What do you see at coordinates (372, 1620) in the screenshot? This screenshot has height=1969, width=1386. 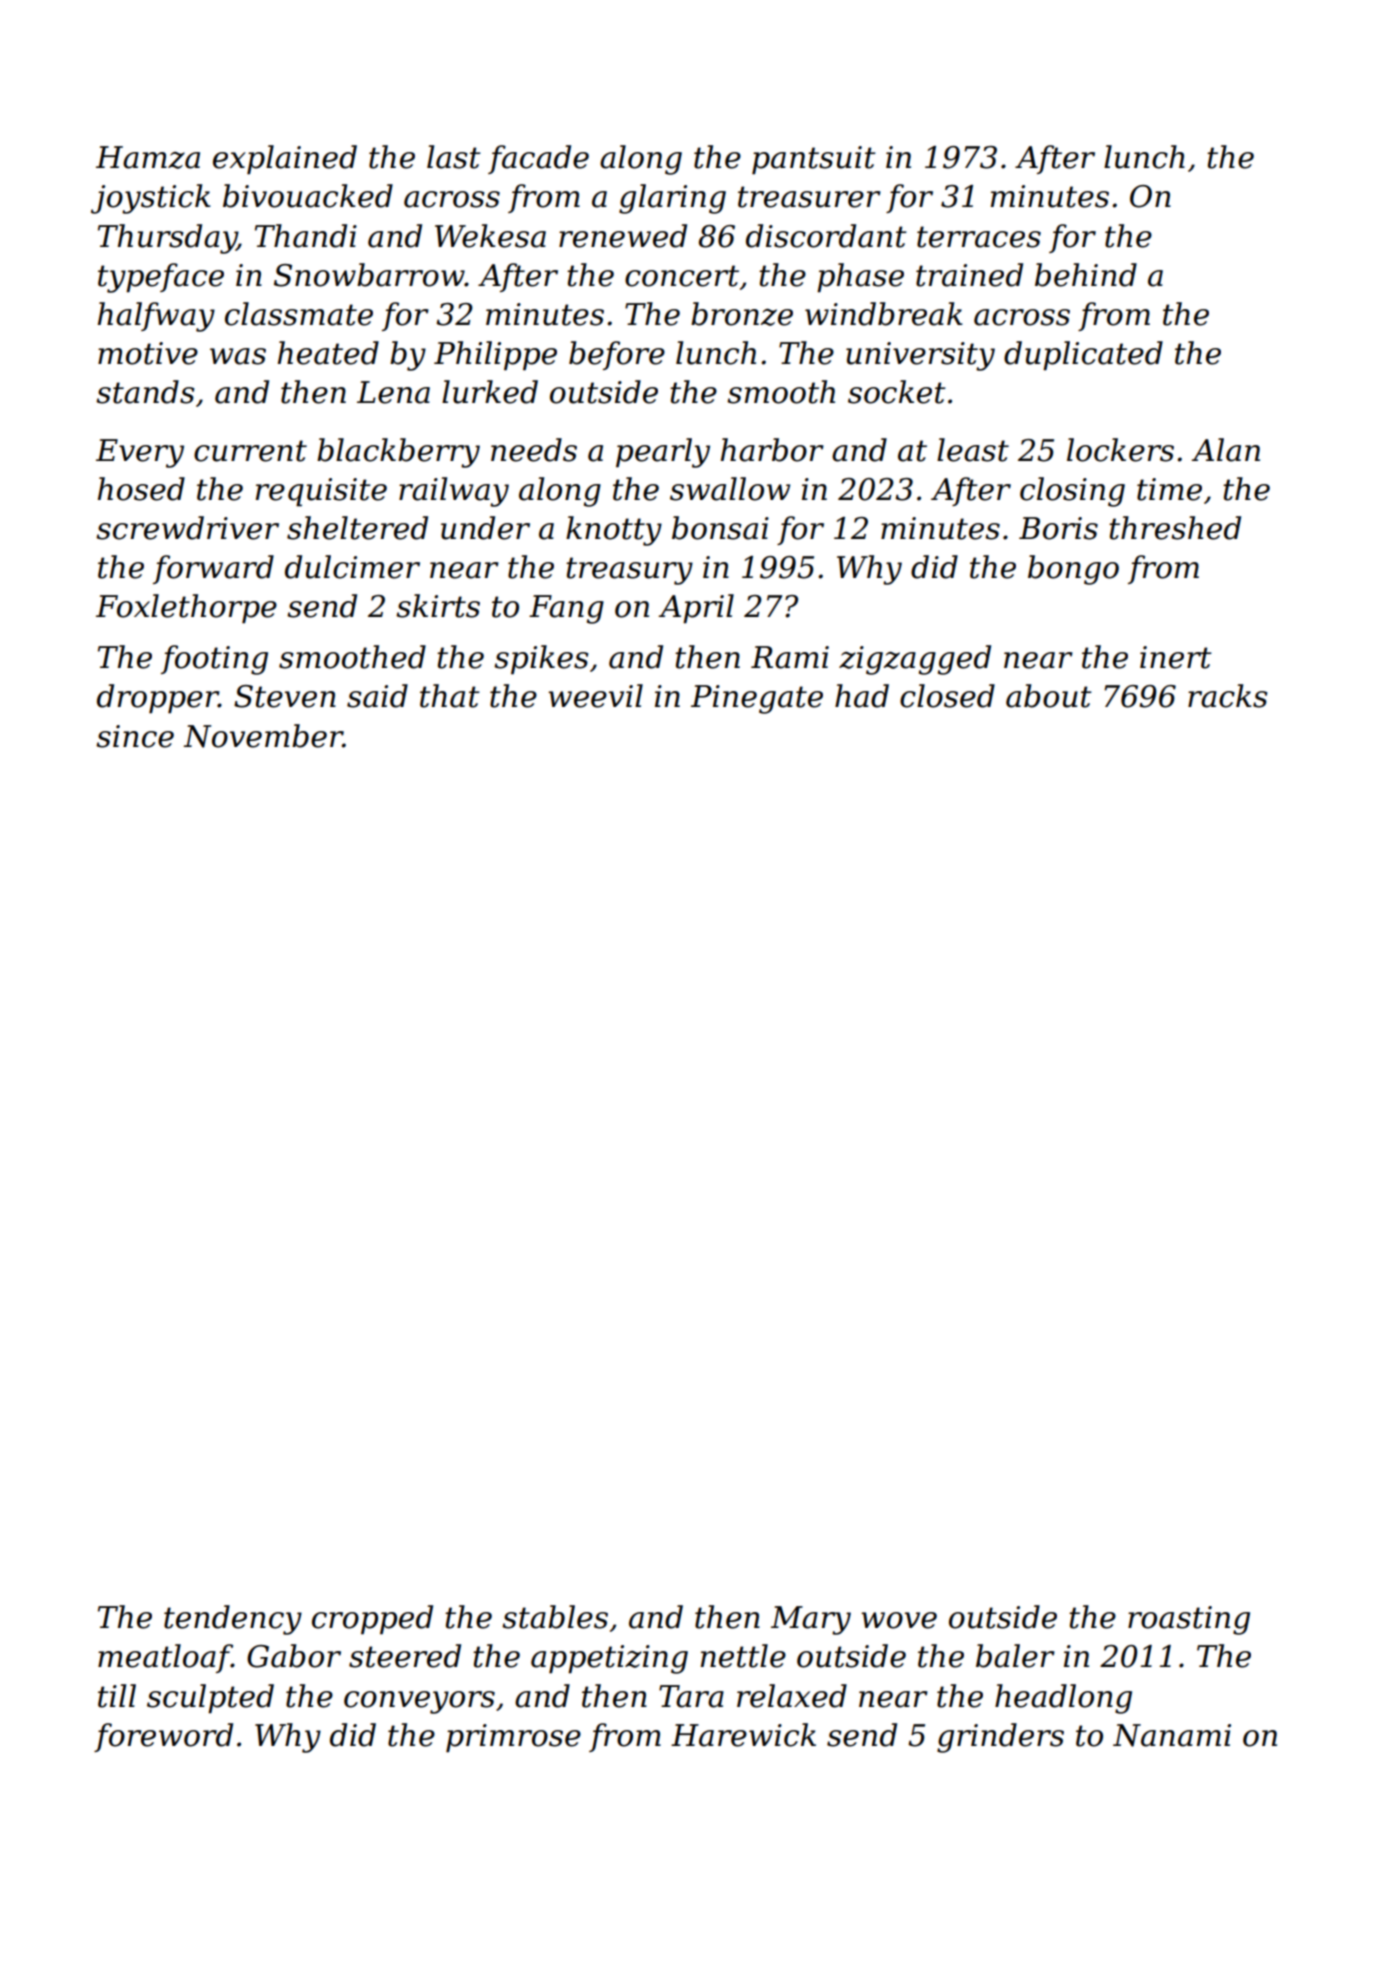 I see `cropped` at bounding box center [372, 1620].
